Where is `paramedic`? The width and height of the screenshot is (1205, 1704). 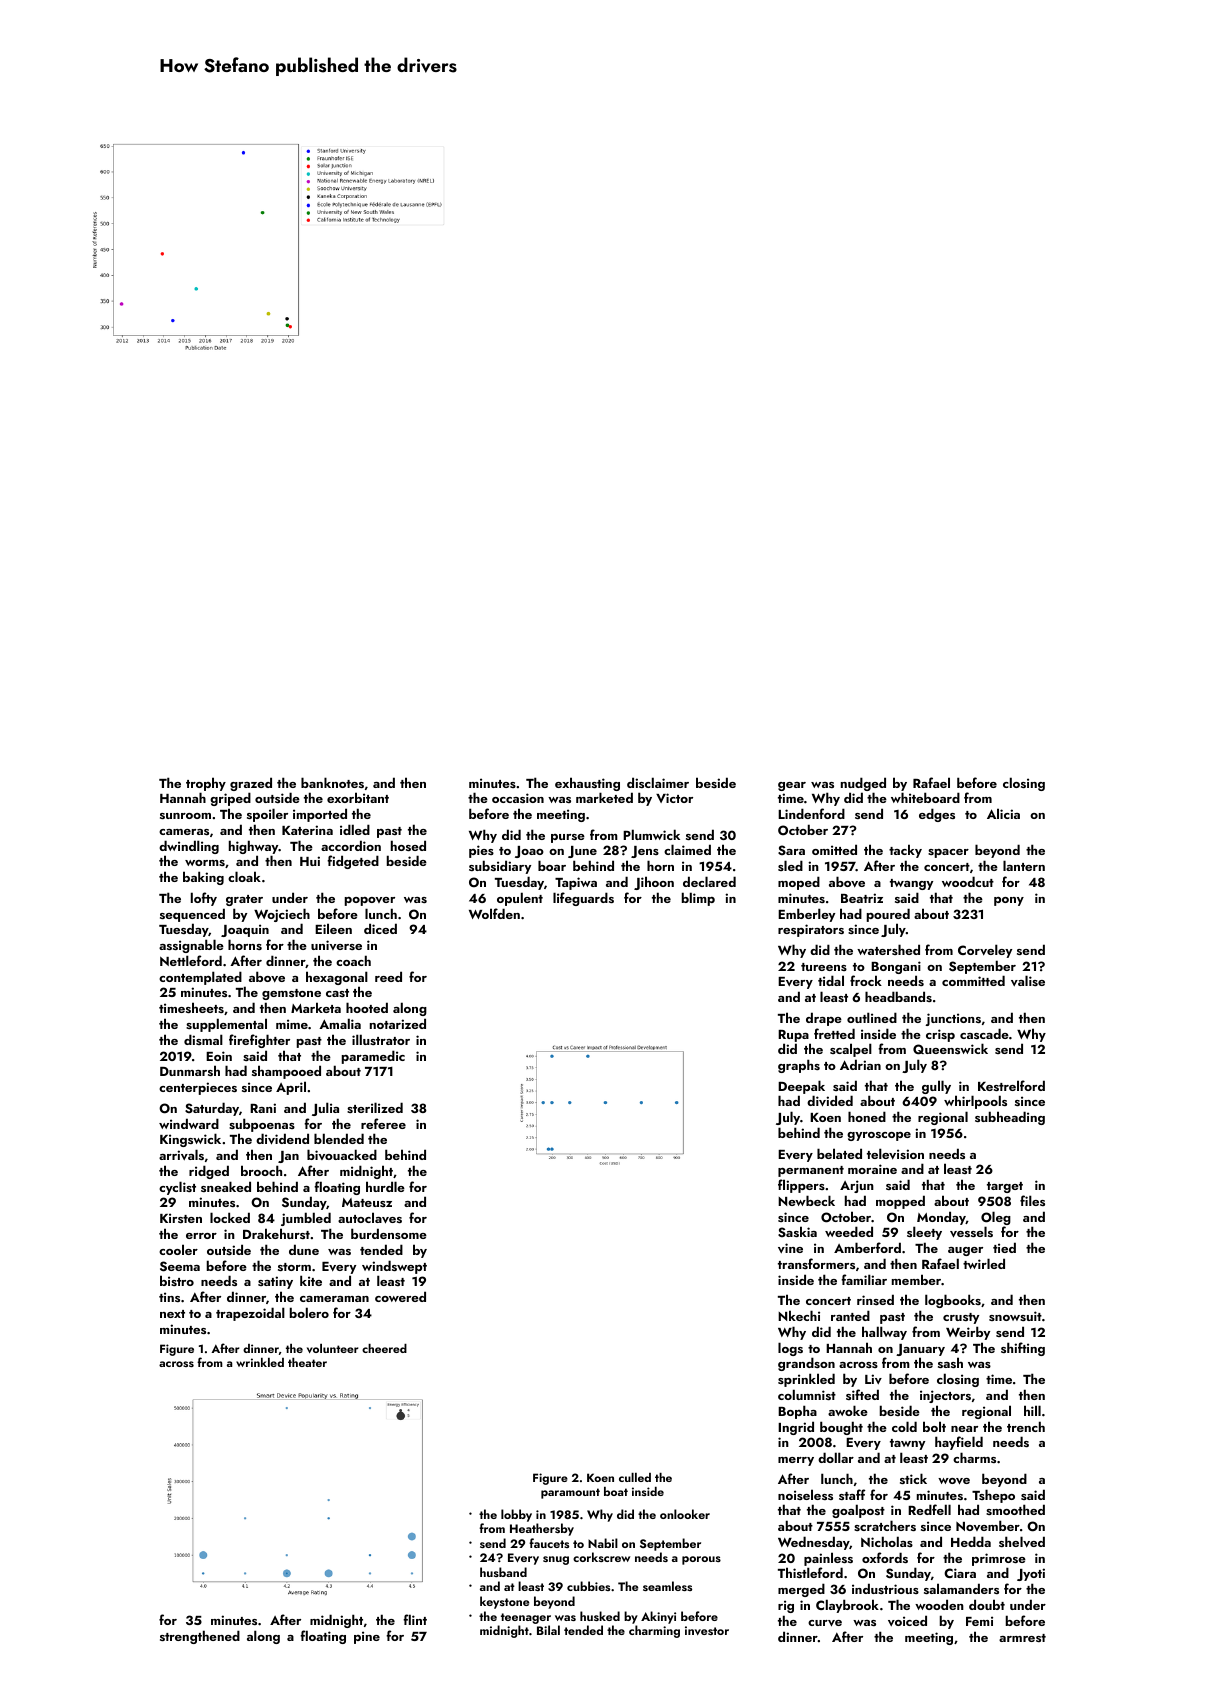 paramedic is located at coordinates (373, 1057).
